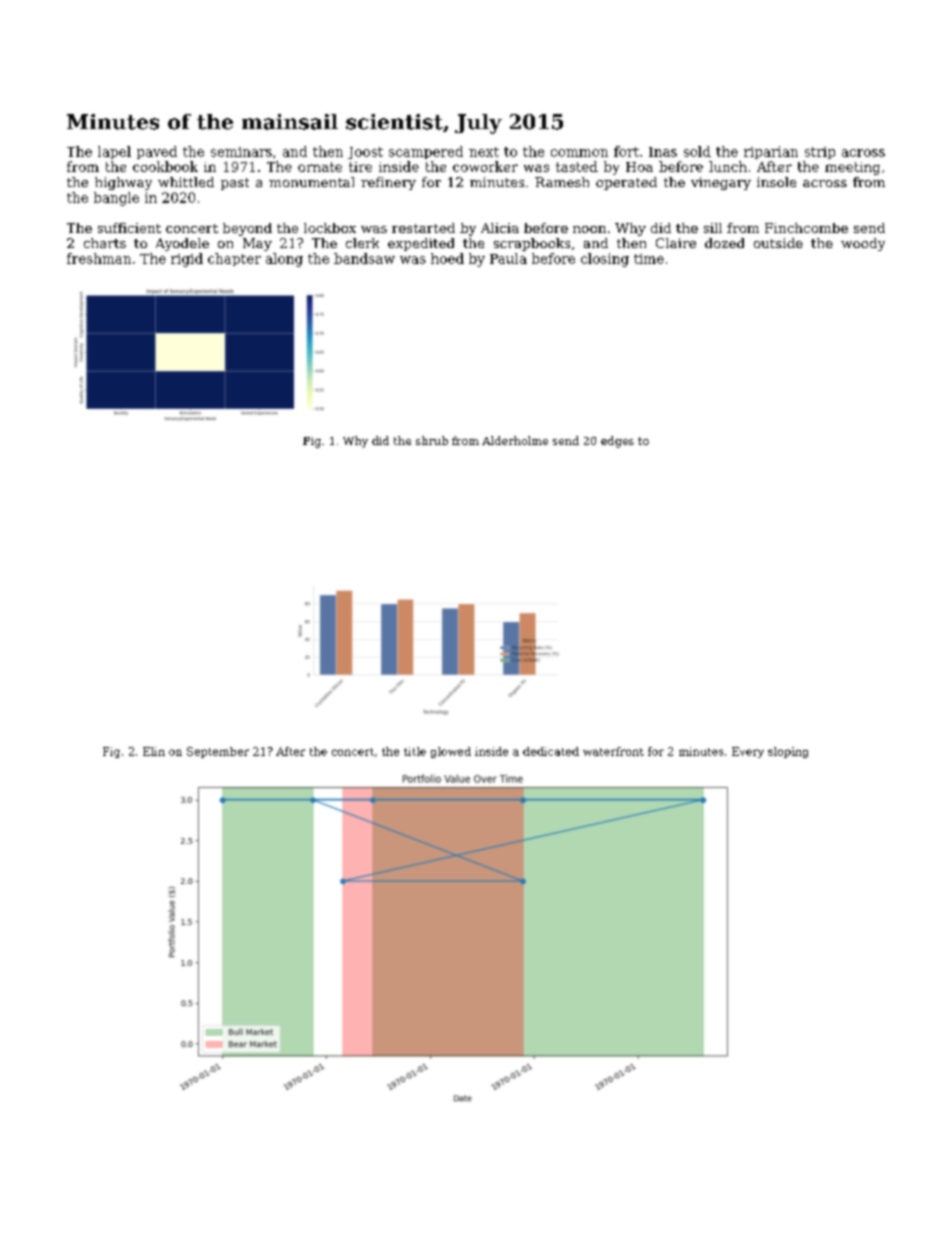 Image resolution: width=952 pixels, height=1233 pixels. Describe the element at coordinates (154, 751) in the document. I see `Elin` at that location.
